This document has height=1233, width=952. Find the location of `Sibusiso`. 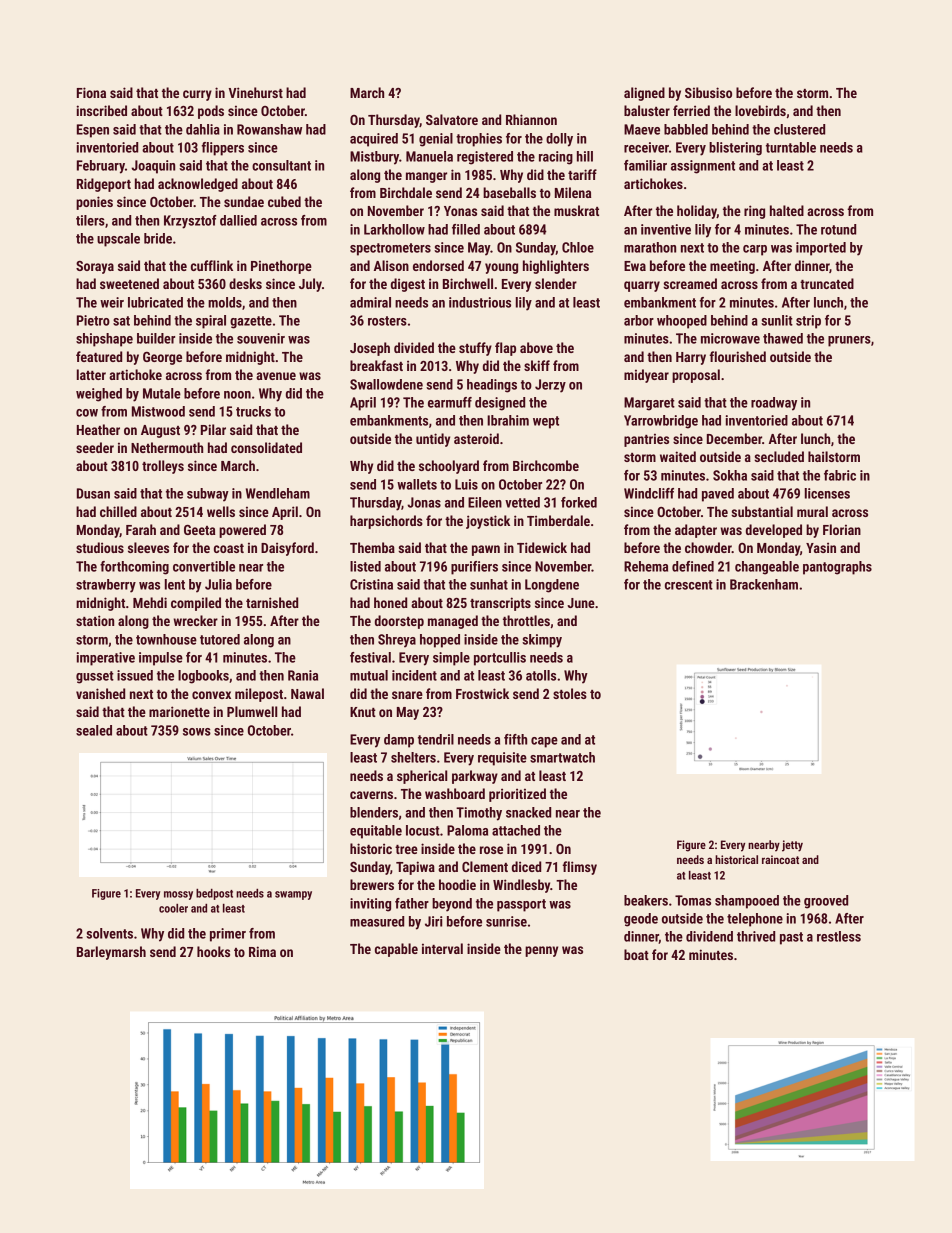

Sibusiso is located at coordinates (708, 92).
